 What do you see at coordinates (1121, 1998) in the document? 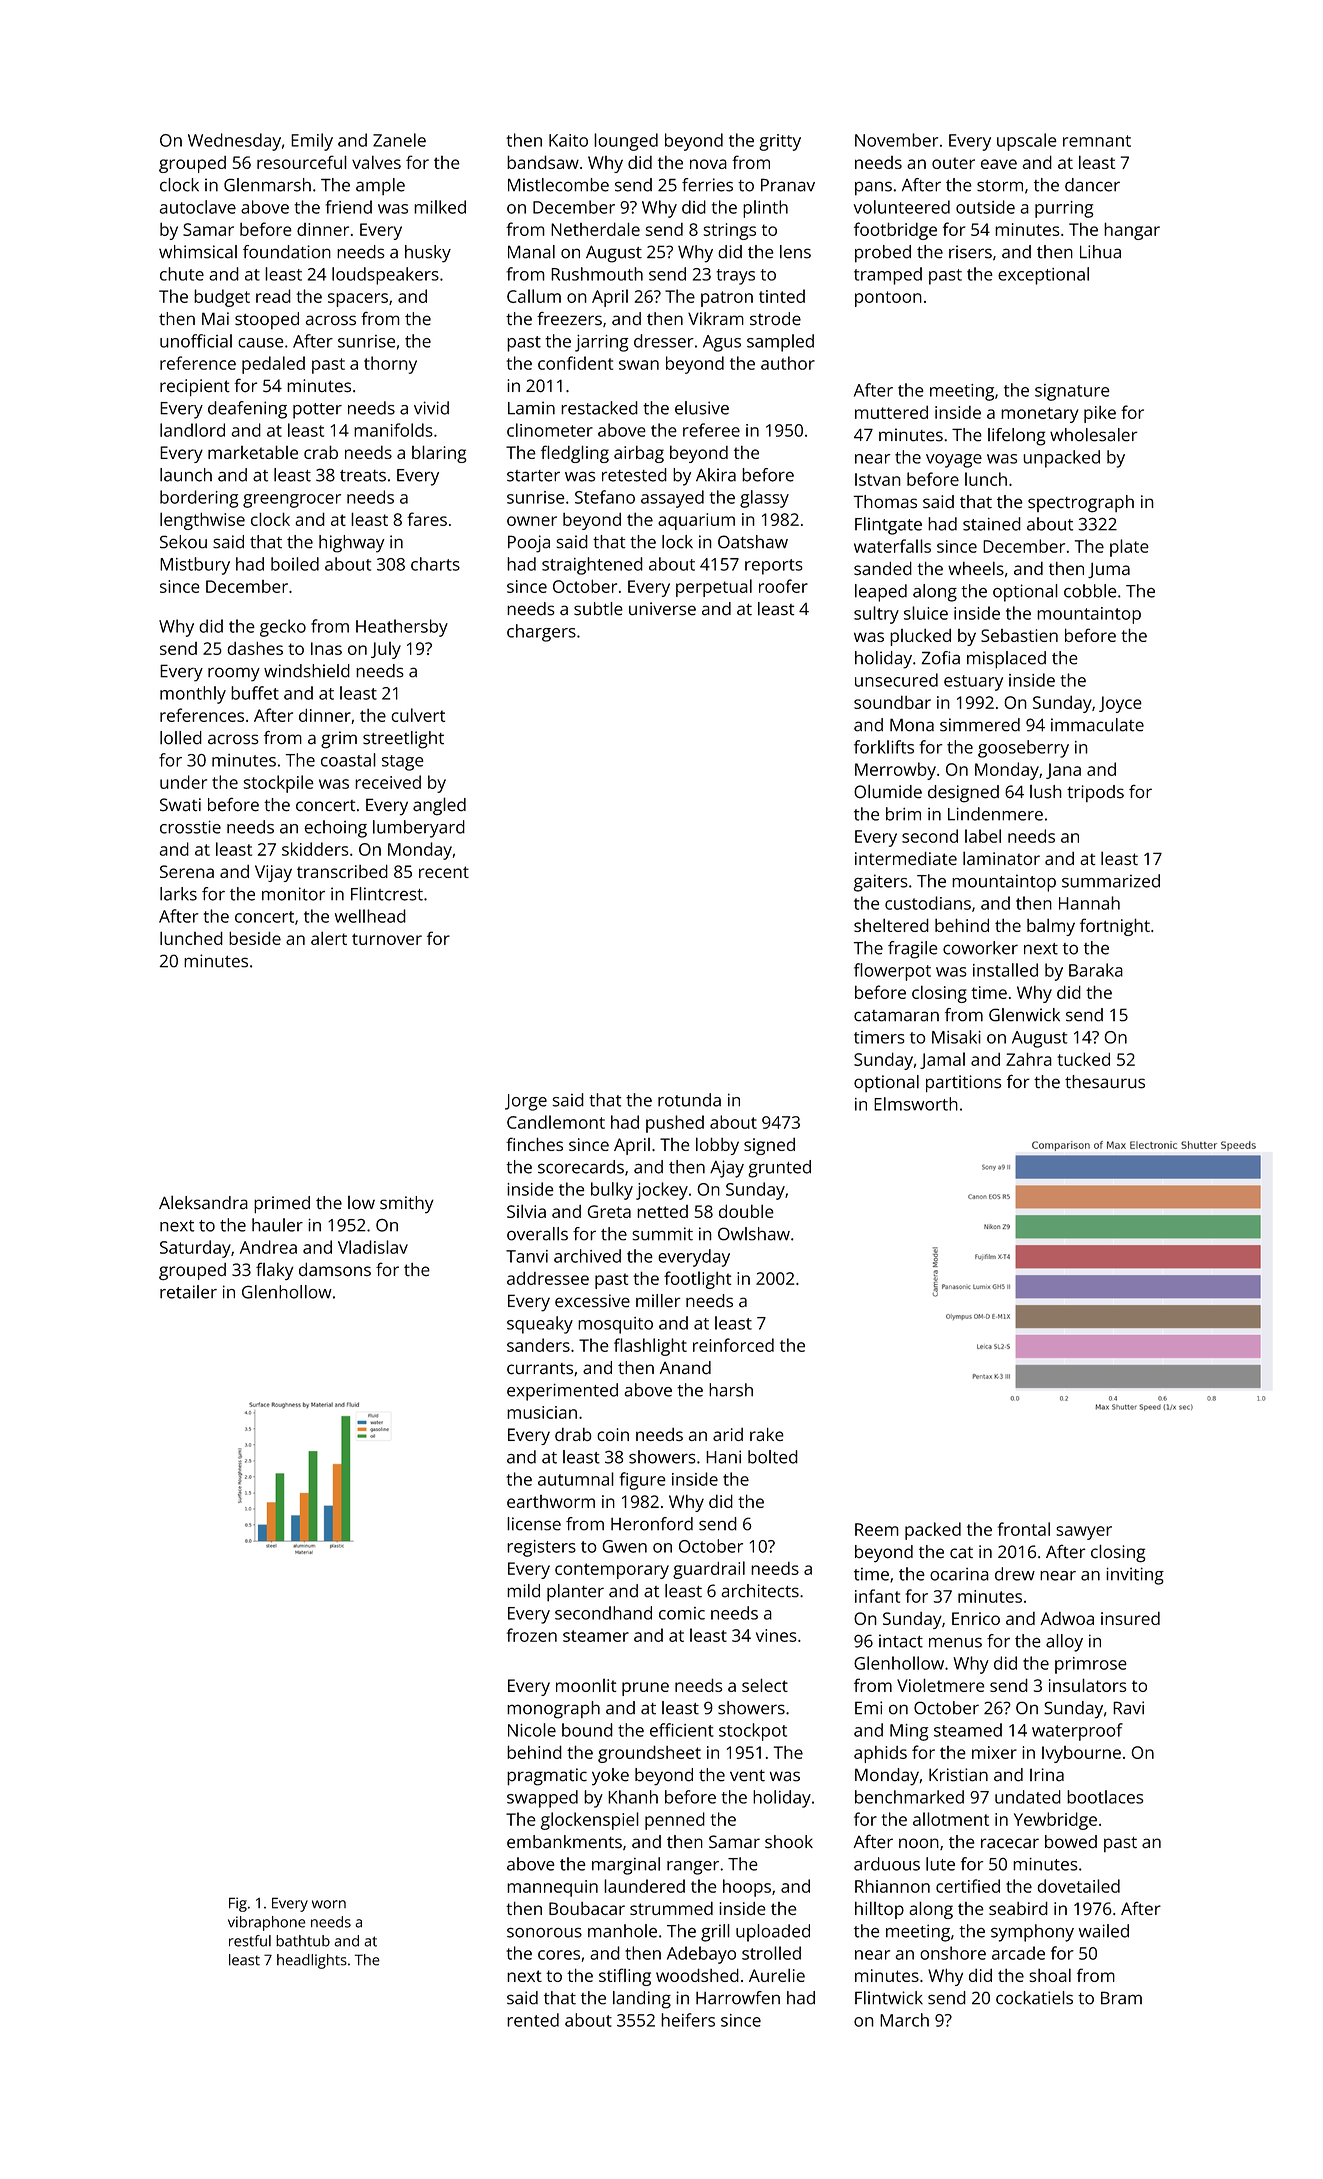
I see `Bram` at bounding box center [1121, 1998].
